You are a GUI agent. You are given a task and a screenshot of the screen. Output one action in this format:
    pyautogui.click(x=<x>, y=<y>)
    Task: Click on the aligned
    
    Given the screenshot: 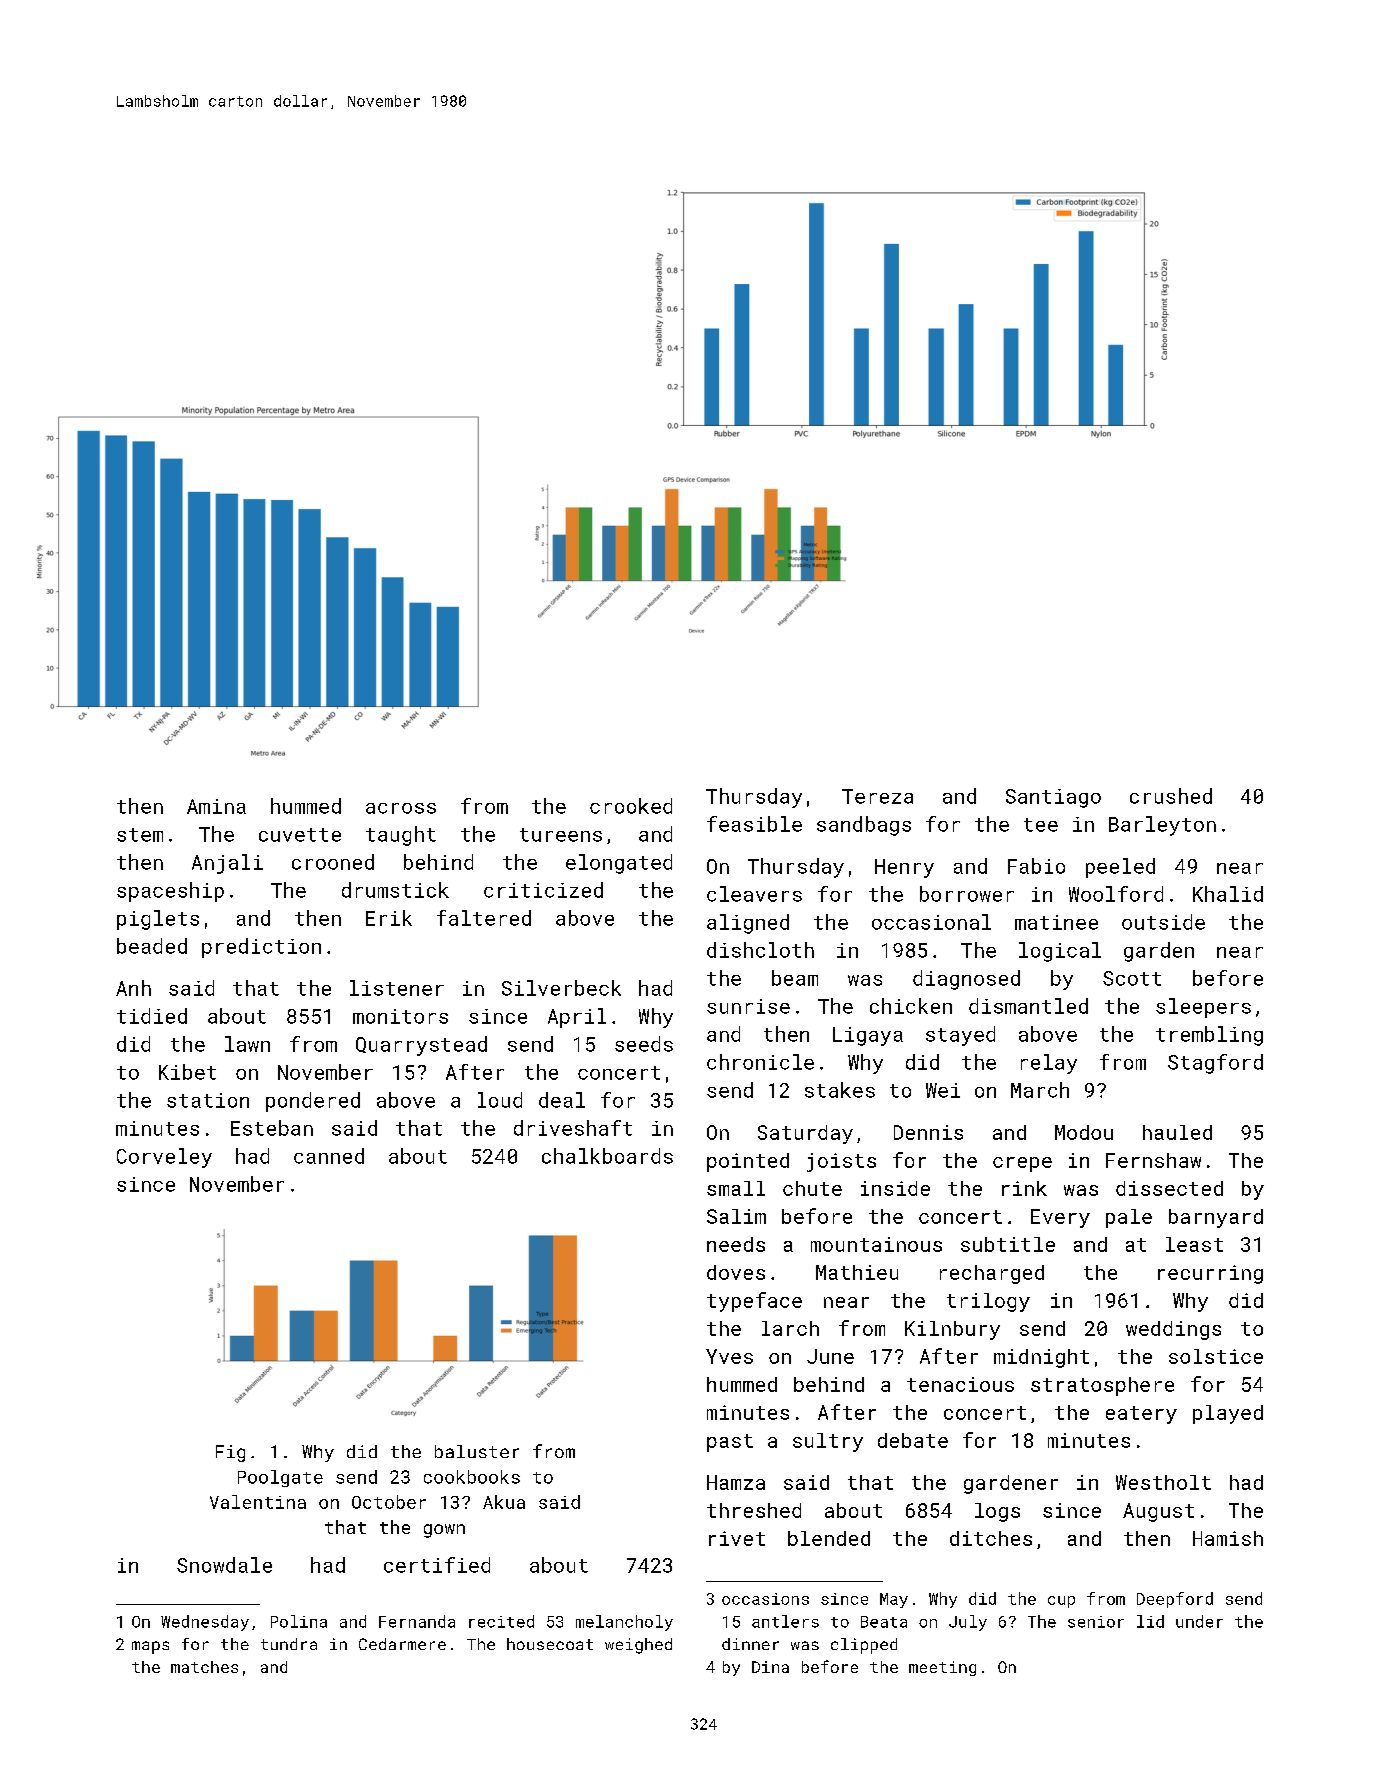 What is the action you would take?
    pyautogui.click(x=748, y=924)
